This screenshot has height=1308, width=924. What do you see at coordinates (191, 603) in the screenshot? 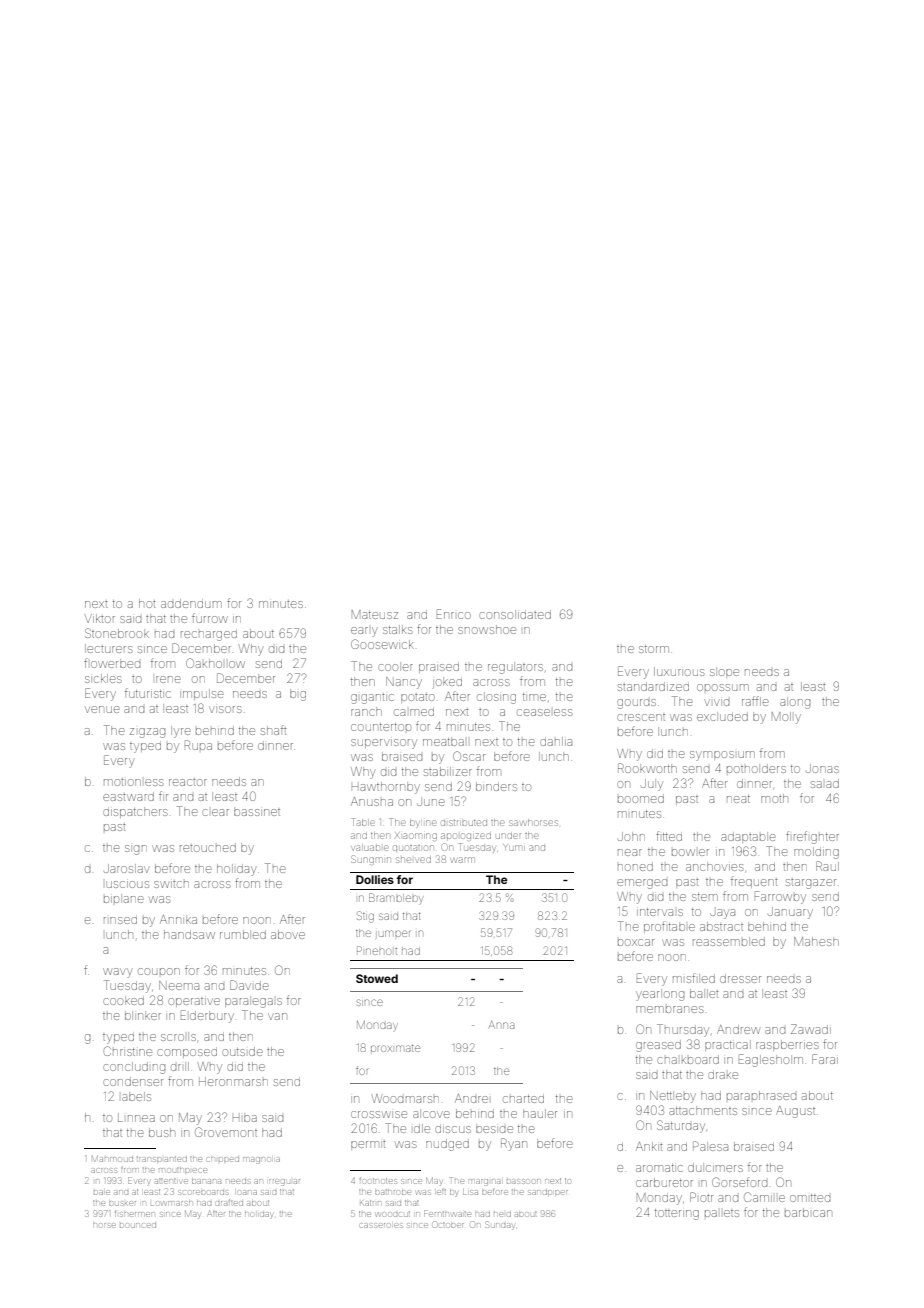
I see `addendum` at bounding box center [191, 603].
